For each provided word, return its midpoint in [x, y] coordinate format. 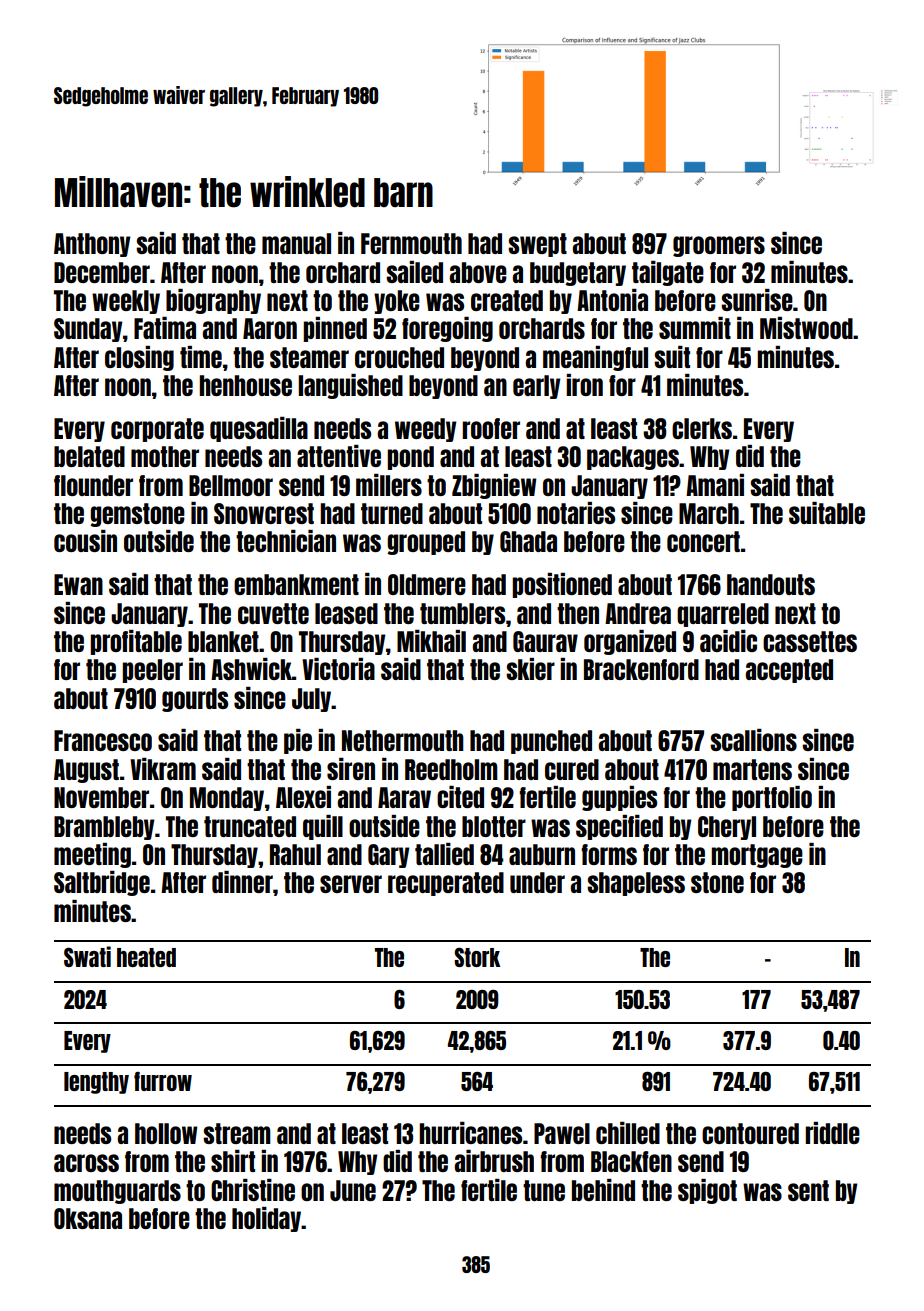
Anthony [92, 245]
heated [146, 957]
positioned [562, 585]
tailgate [668, 273]
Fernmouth [411, 243]
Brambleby [104, 828]
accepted [789, 671]
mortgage [757, 856]
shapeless [636, 884]
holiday [266, 1219]
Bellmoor [231, 485]
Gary [389, 856]
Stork [477, 957]
